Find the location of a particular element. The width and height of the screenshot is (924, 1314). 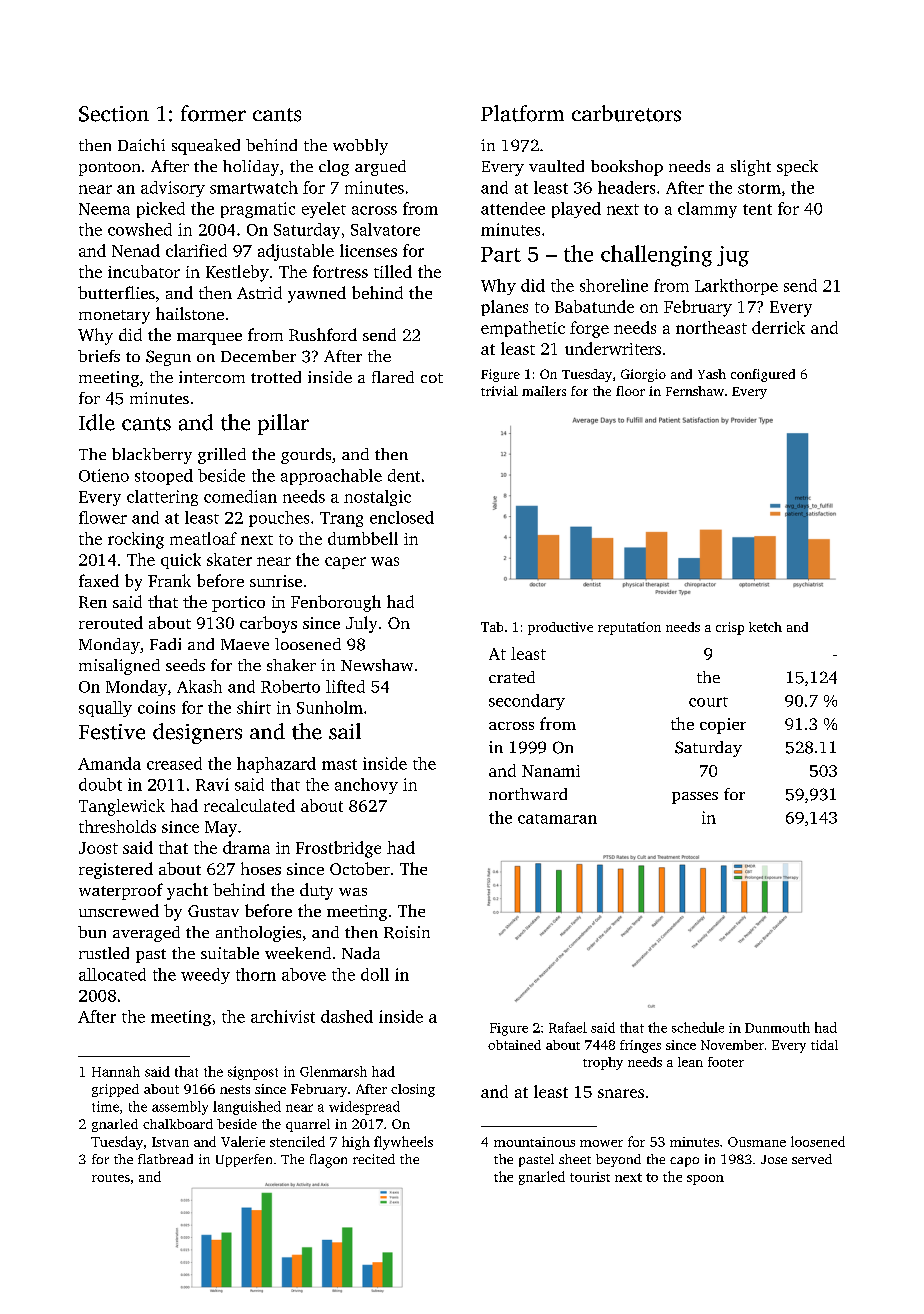

stenciled is located at coordinates (297, 1141).
